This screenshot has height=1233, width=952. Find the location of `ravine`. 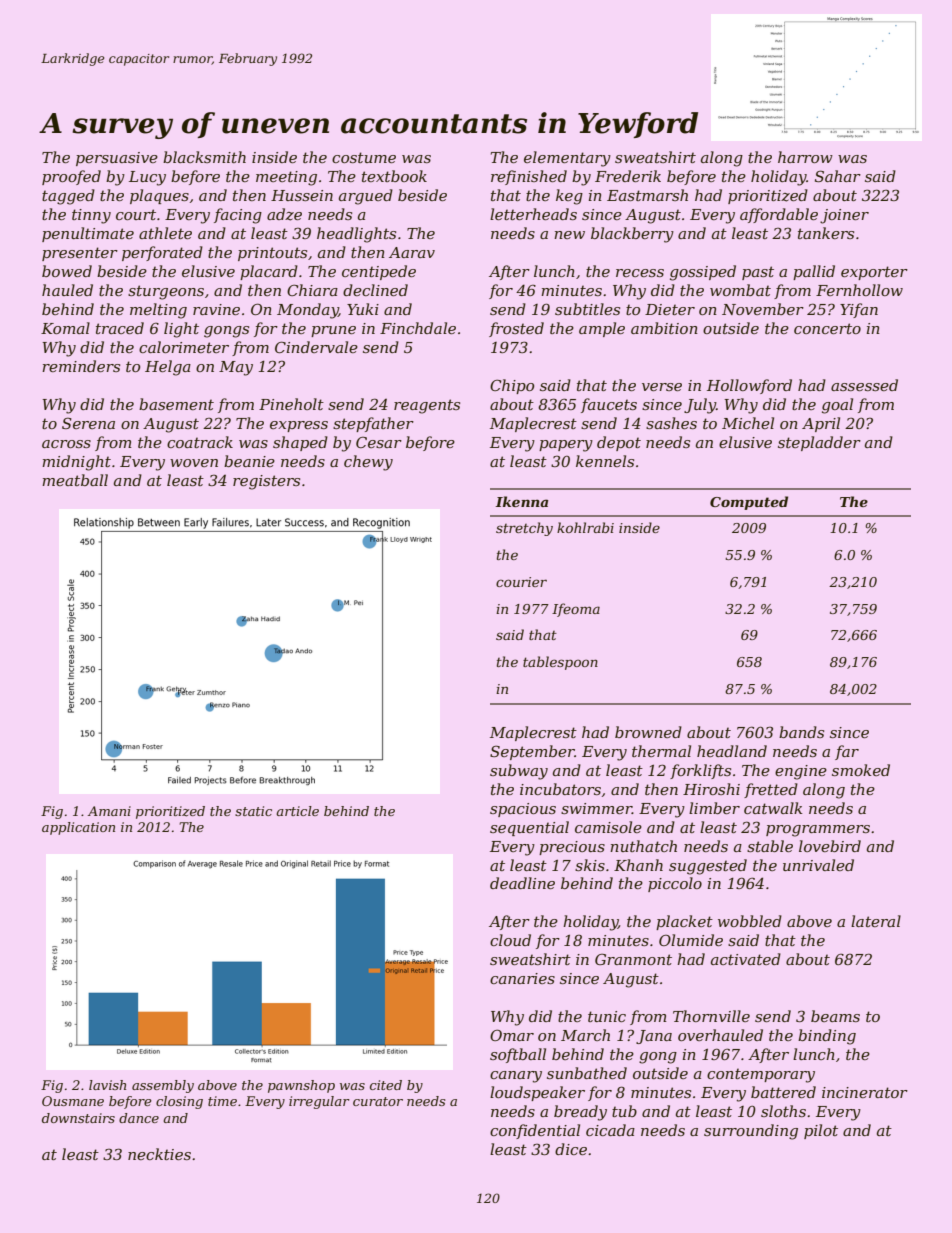

ravine is located at coordinates (216, 309).
